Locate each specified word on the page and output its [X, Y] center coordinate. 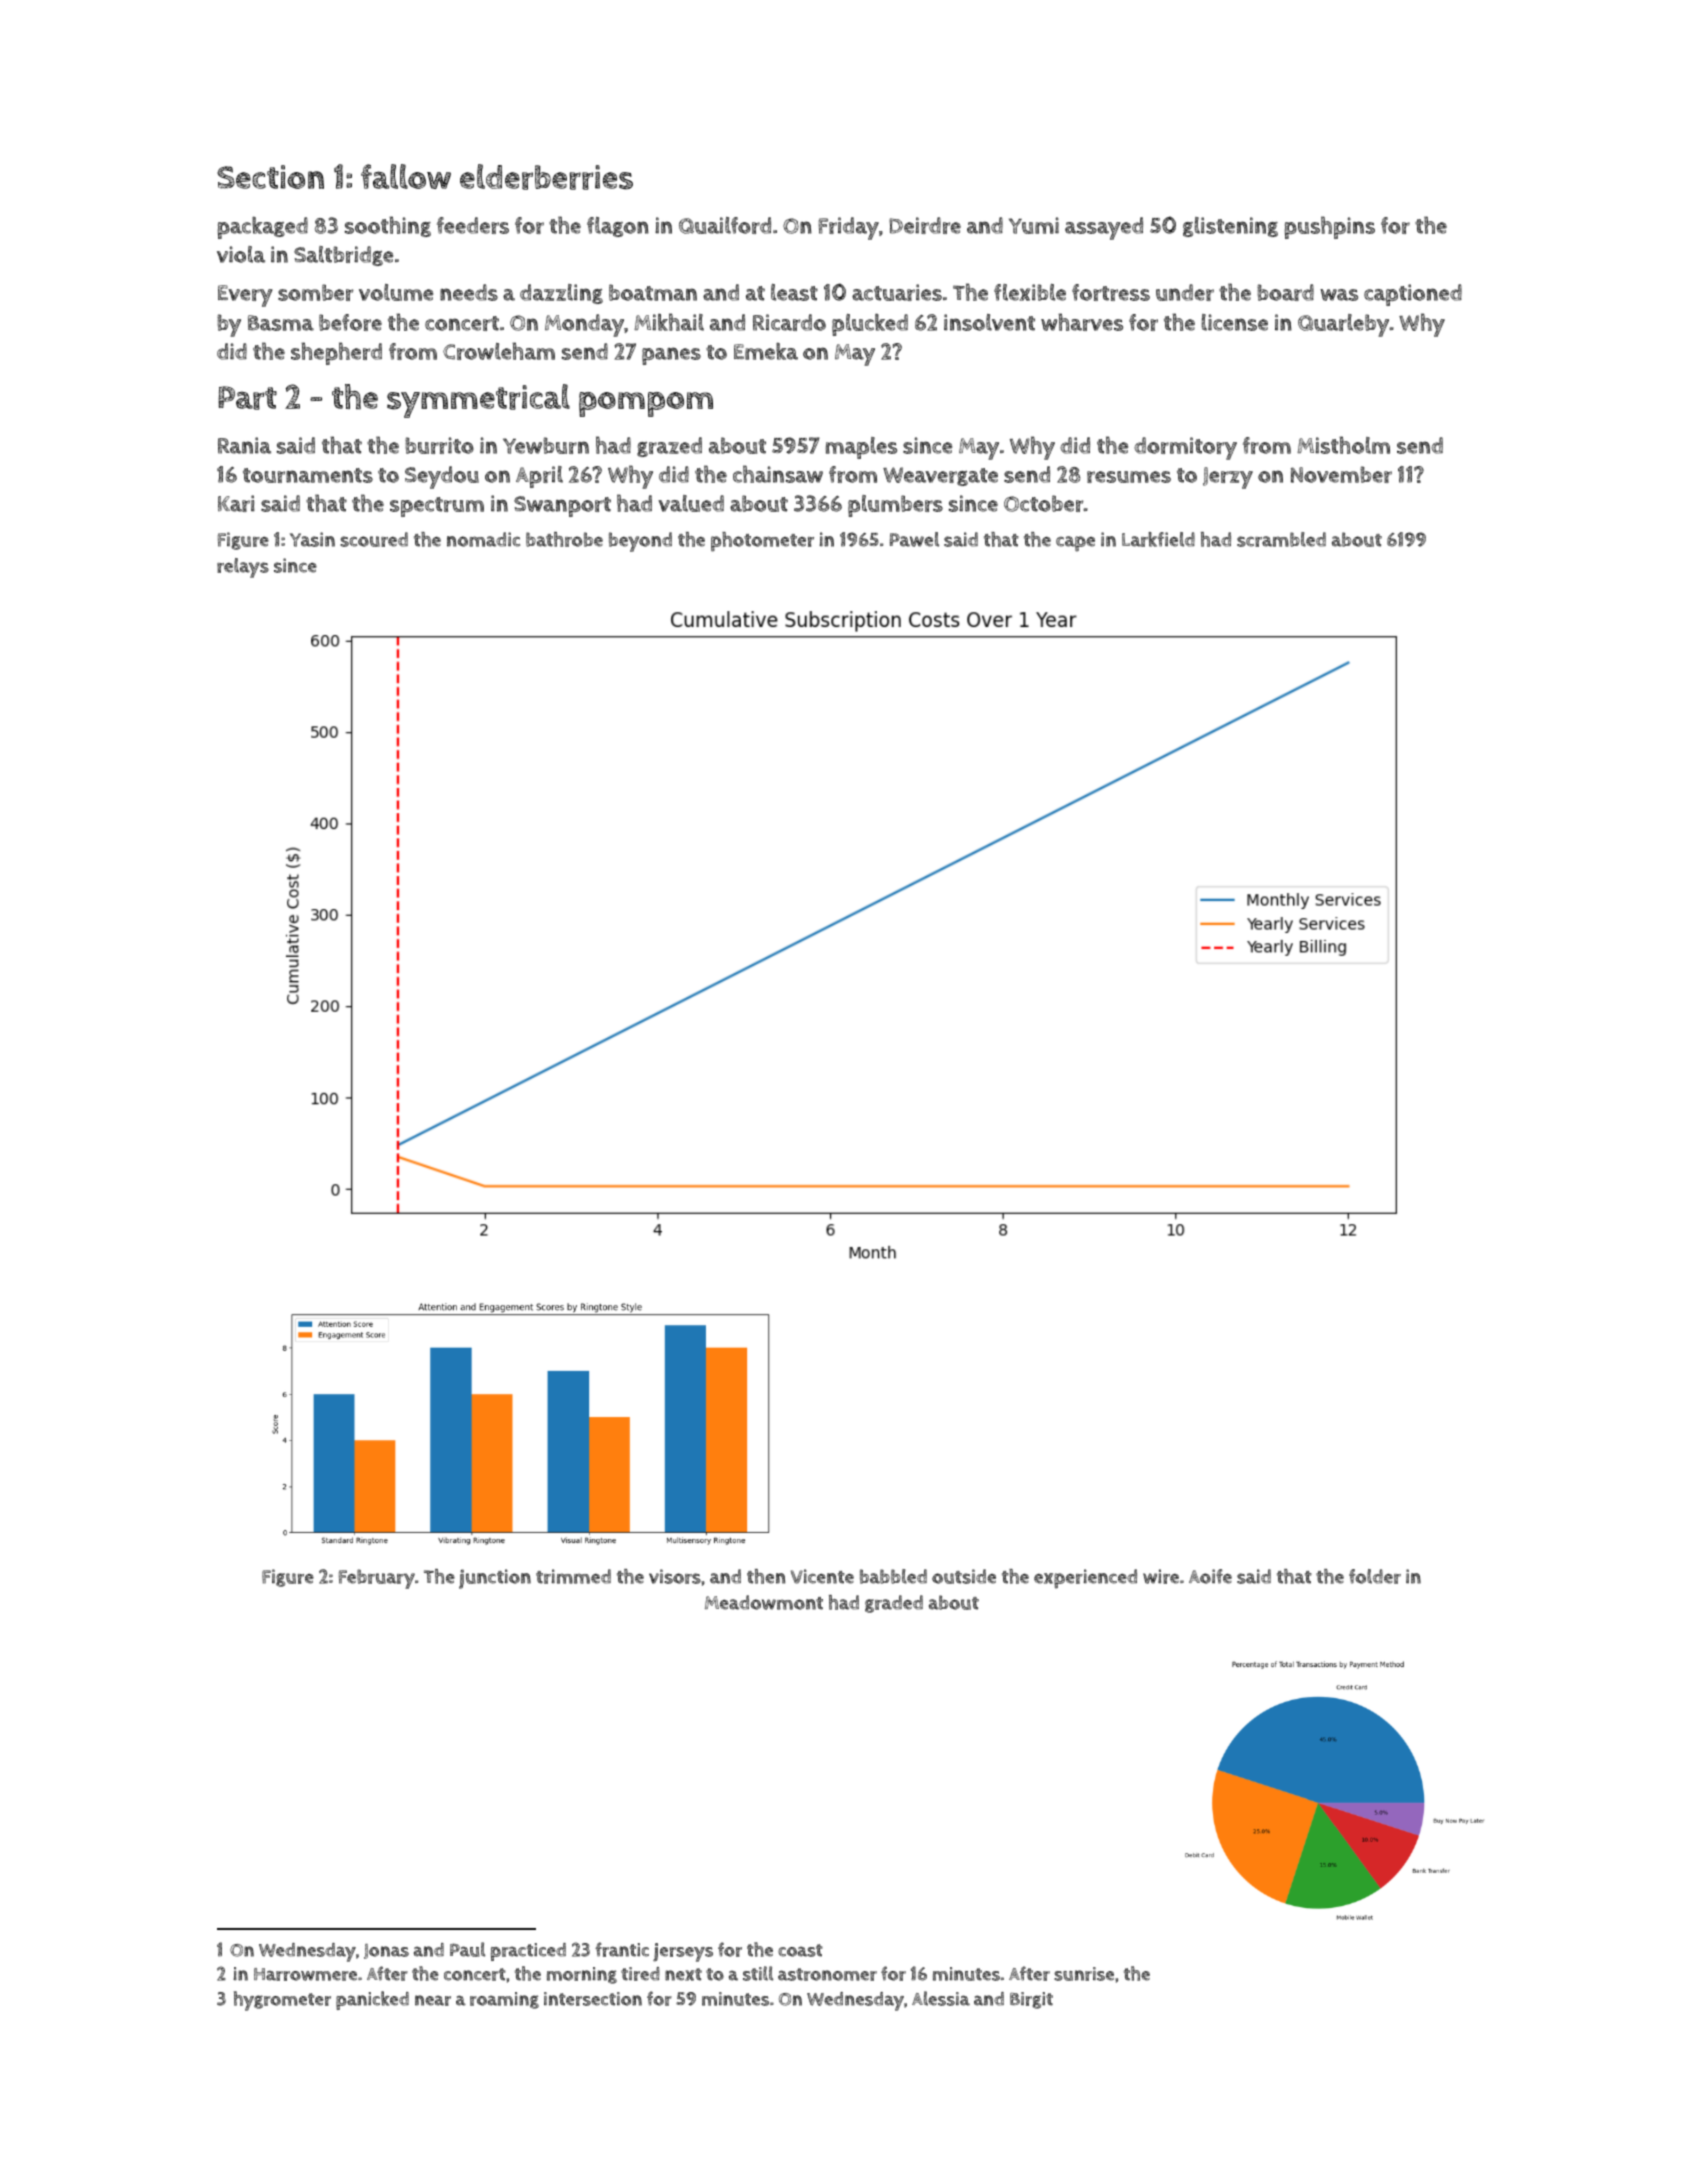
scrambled [1281, 539]
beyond [640, 542]
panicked [372, 2000]
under [1185, 292]
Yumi [1034, 225]
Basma [281, 323]
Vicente [822, 1576]
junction [495, 1579]
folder [1375, 1576]
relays [243, 568]
